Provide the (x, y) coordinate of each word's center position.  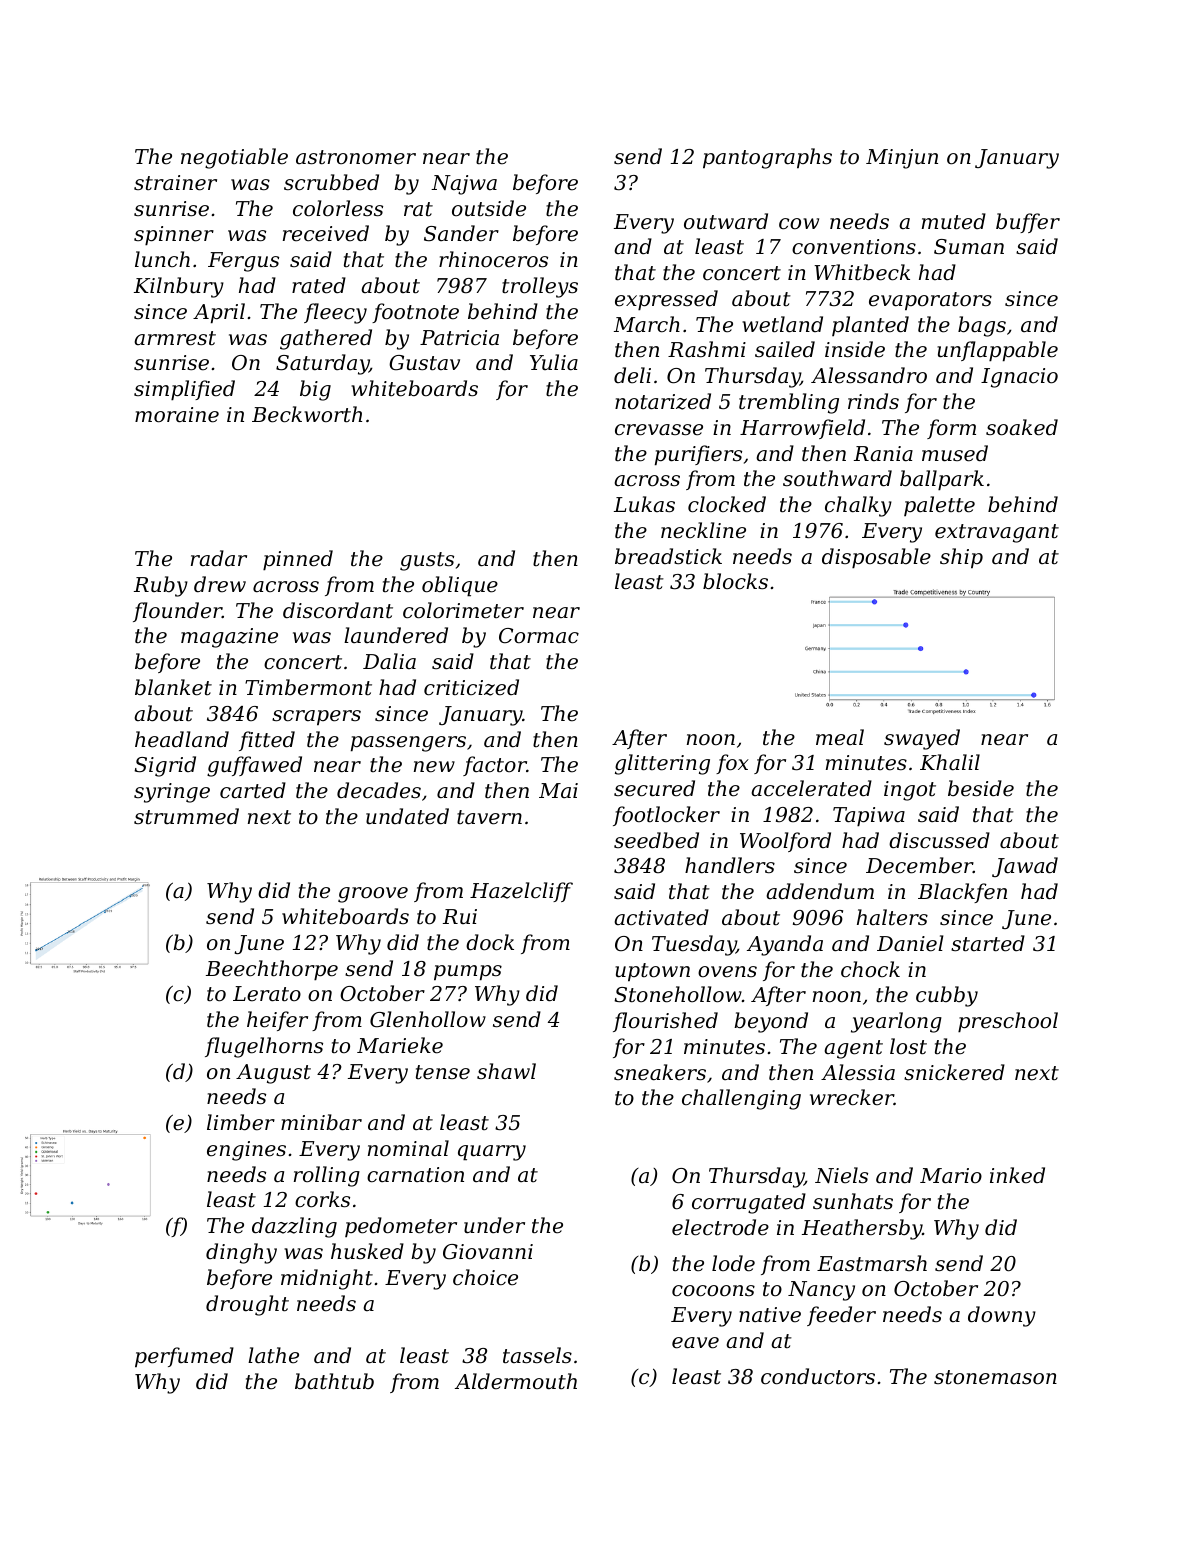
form (951, 429)
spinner (174, 236)
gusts (427, 561)
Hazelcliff (521, 892)
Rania (883, 454)
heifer (277, 1021)
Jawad (1025, 867)
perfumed (184, 1357)
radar (219, 558)
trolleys (540, 287)
